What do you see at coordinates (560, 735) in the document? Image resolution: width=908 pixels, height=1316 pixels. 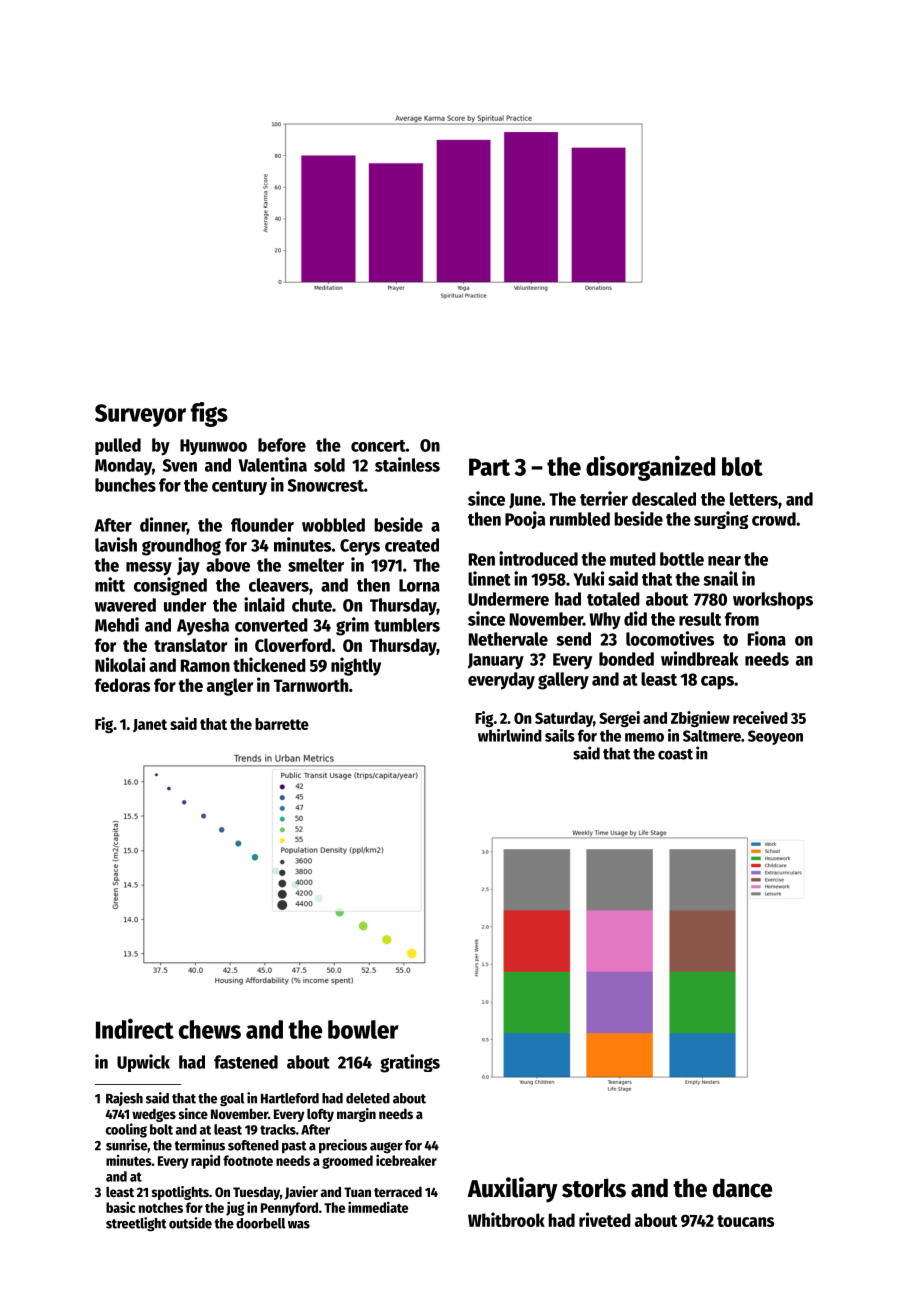 I see `sails` at bounding box center [560, 735].
